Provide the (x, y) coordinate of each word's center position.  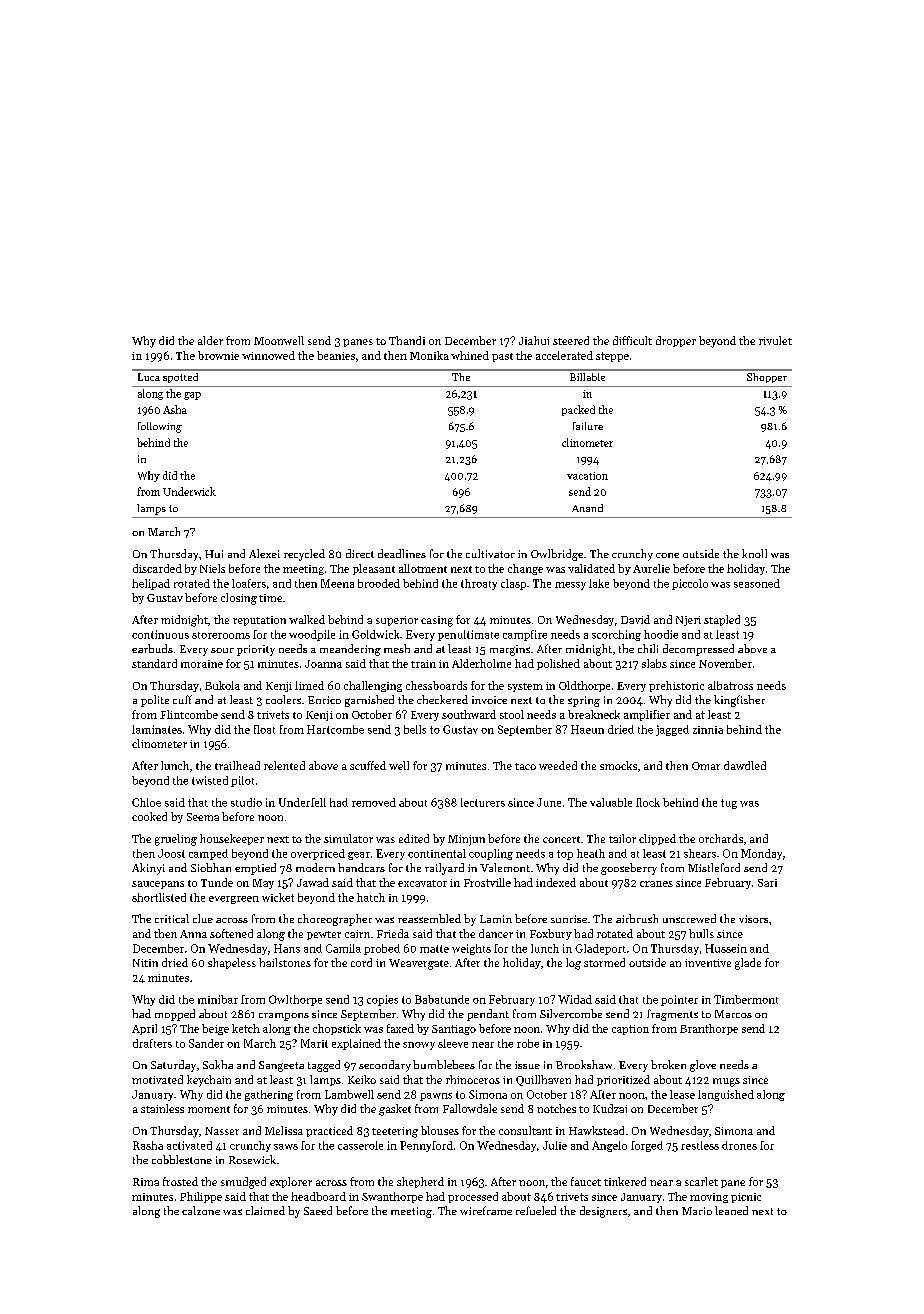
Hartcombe (335, 729)
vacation (587, 476)
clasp (513, 584)
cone (667, 555)
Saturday (173, 1066)
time (270, 598)
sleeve (453, 1043)
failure (588, 426)
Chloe (146, 802)
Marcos (733, 1014)
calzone (201, 1210)
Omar (706, 766)
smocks (618, 765)
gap (192, 396)
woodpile (312, 635)
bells (415, 729)
